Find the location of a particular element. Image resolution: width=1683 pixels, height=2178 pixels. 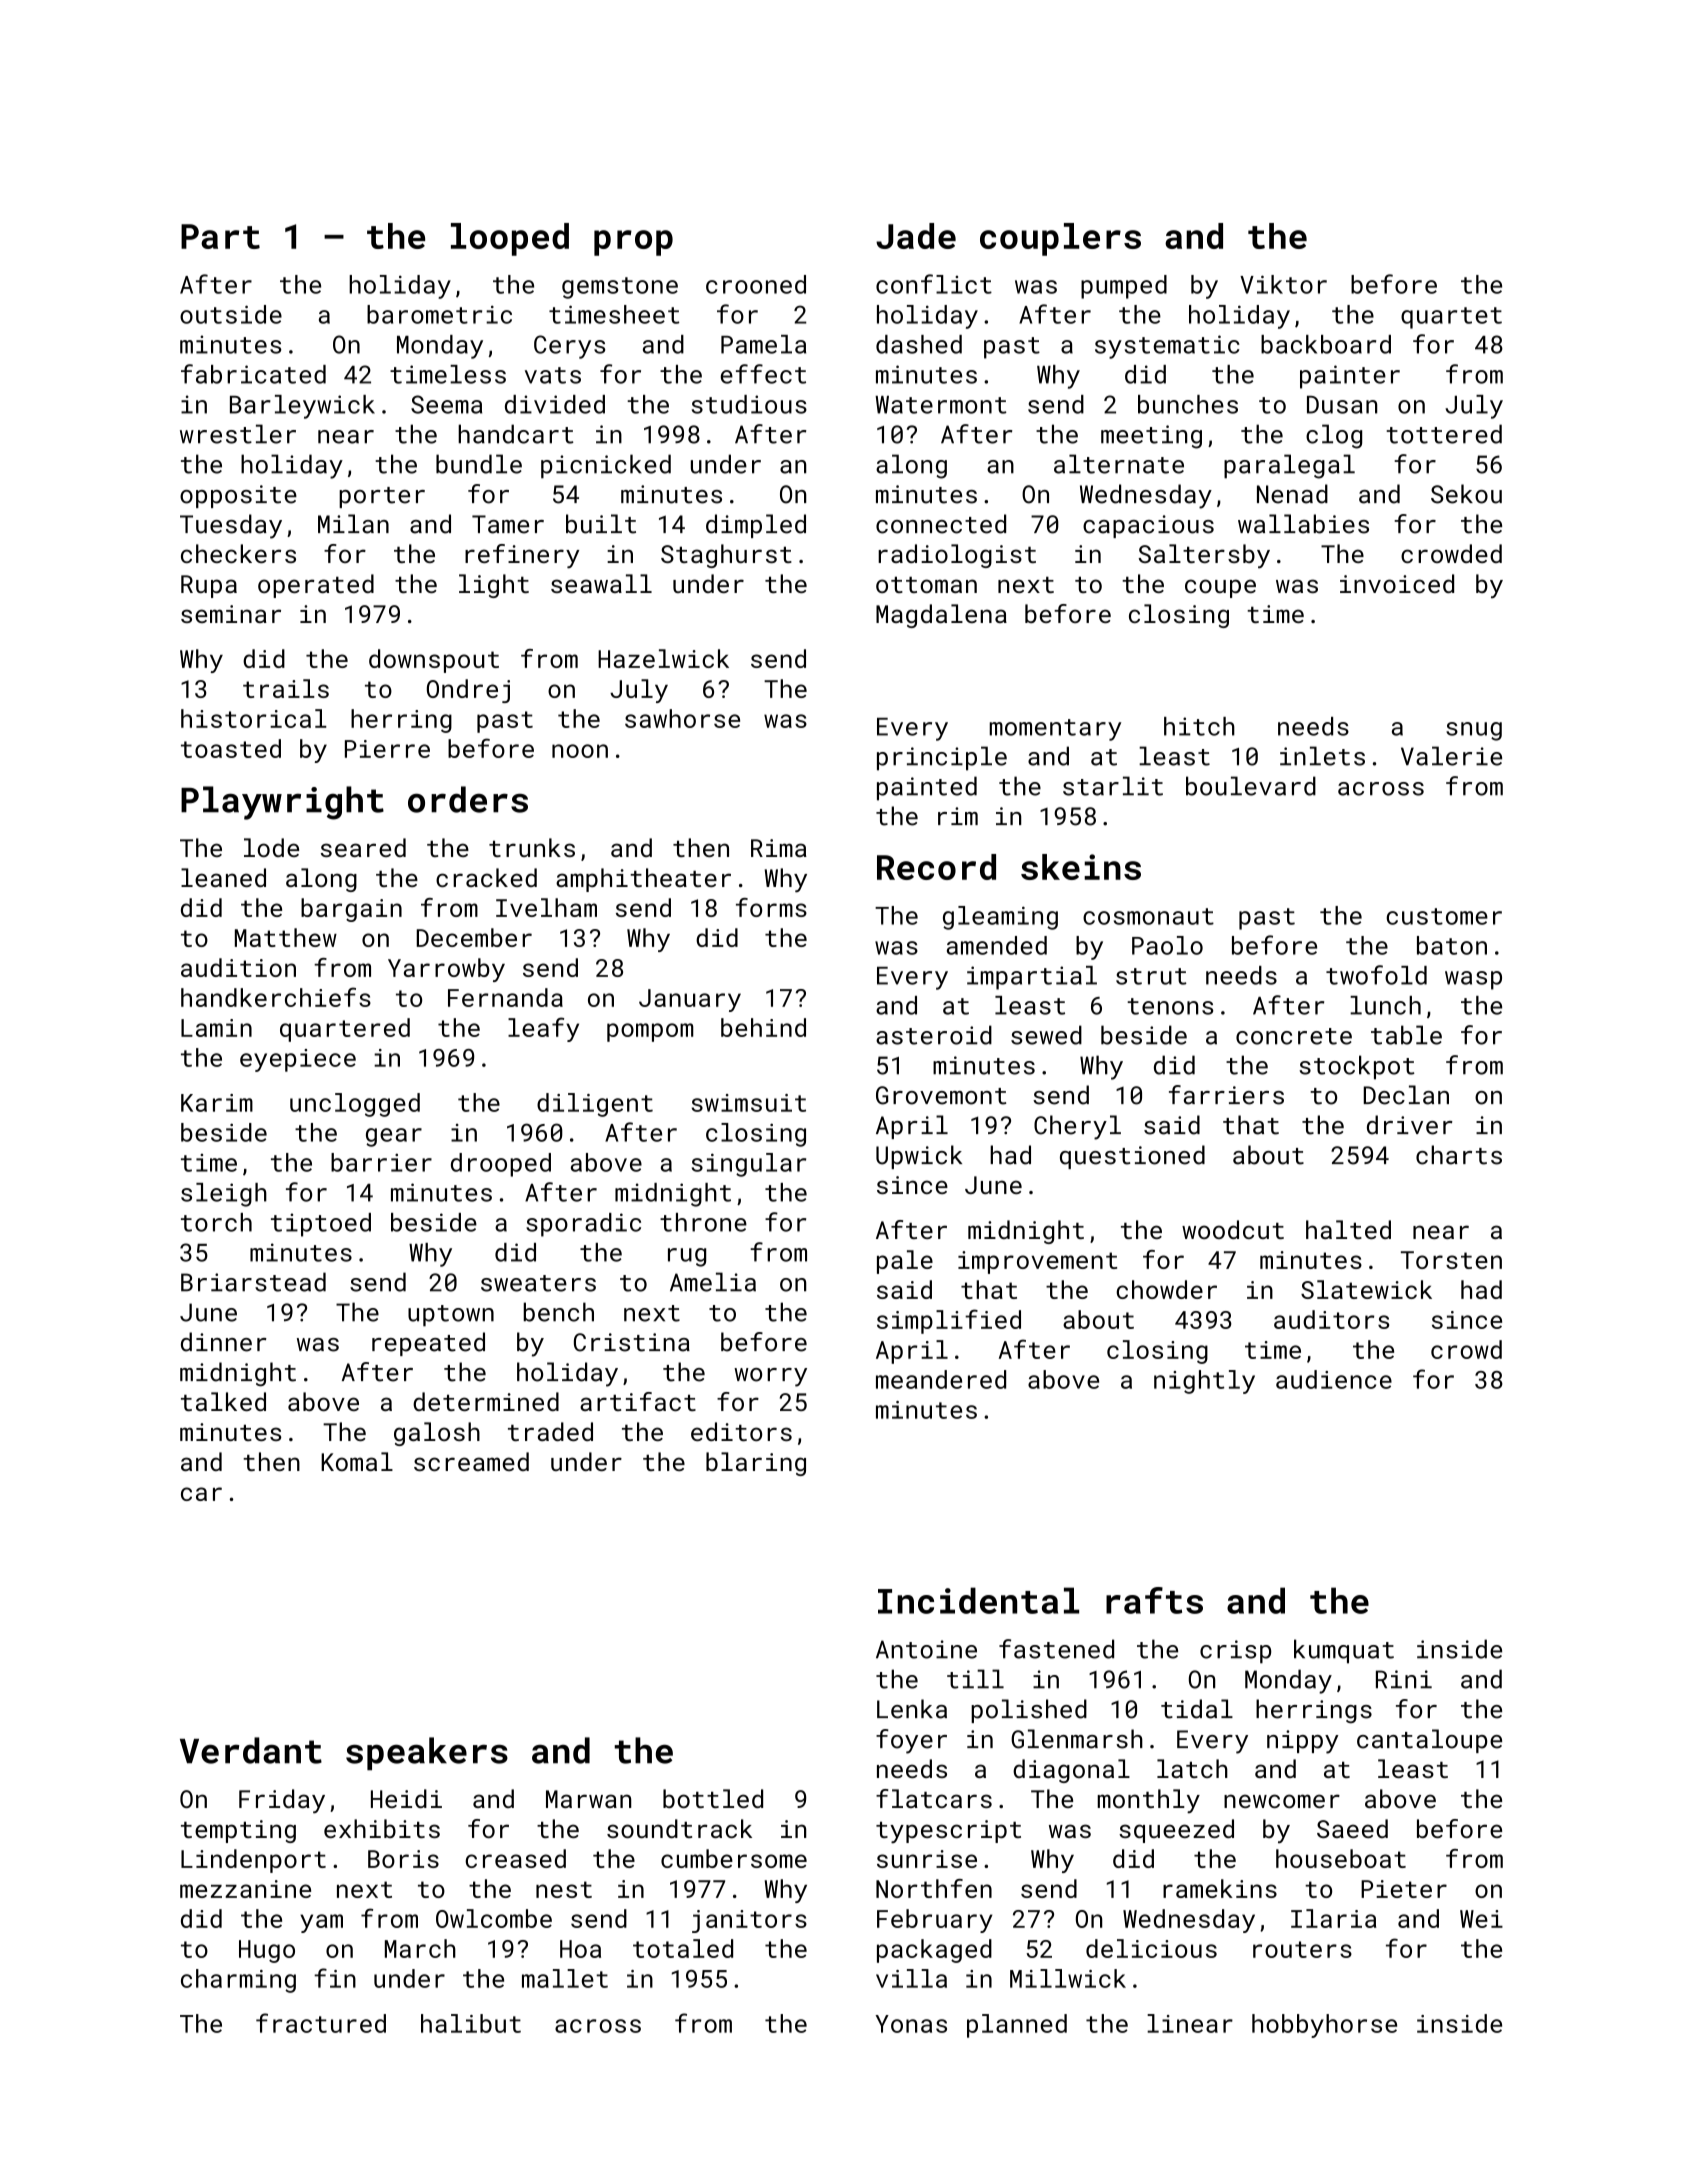

outside is located at coordinates (231, 314).
